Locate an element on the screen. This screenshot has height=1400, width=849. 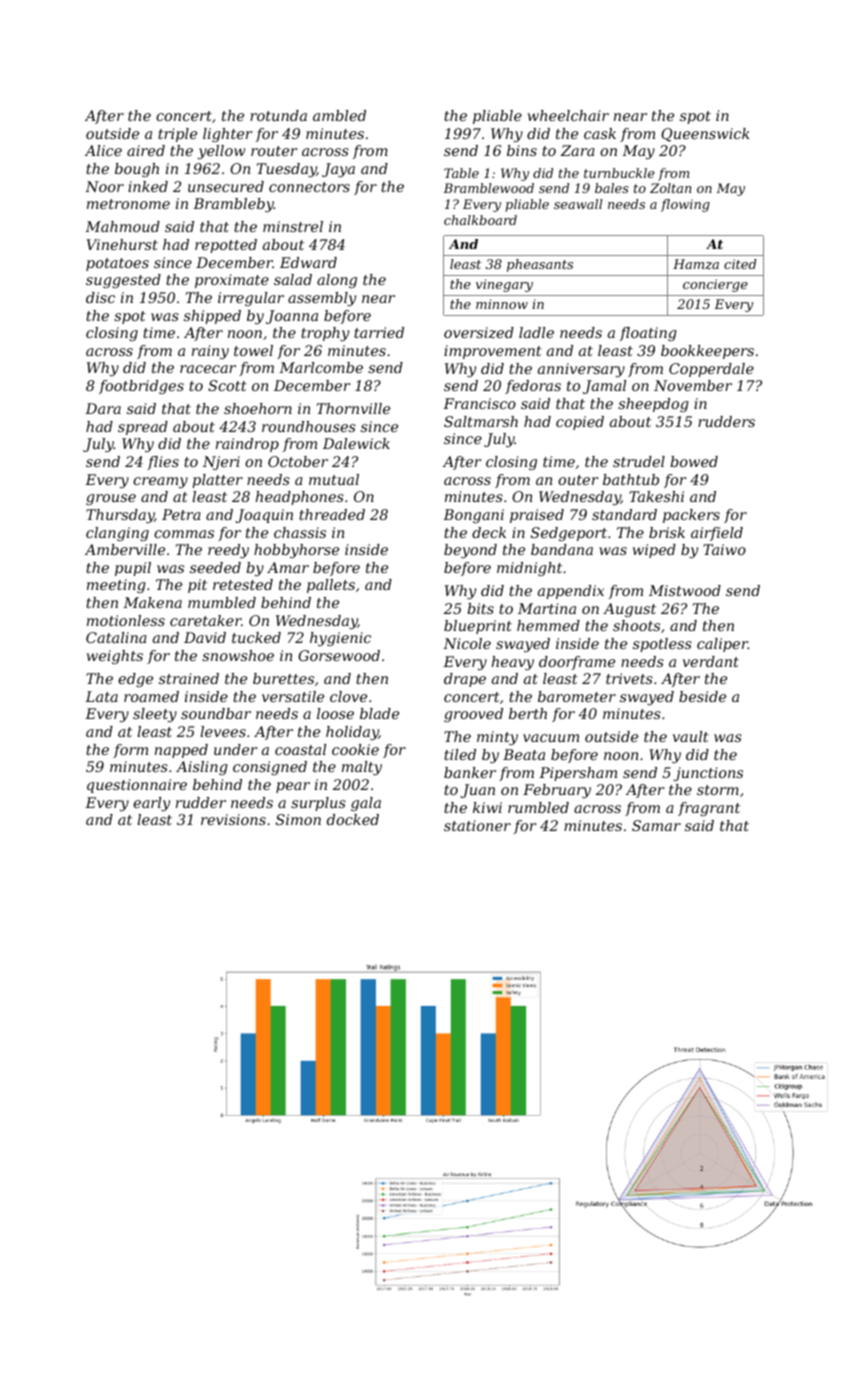
Takeshi is located at coordinates (656, 496).
